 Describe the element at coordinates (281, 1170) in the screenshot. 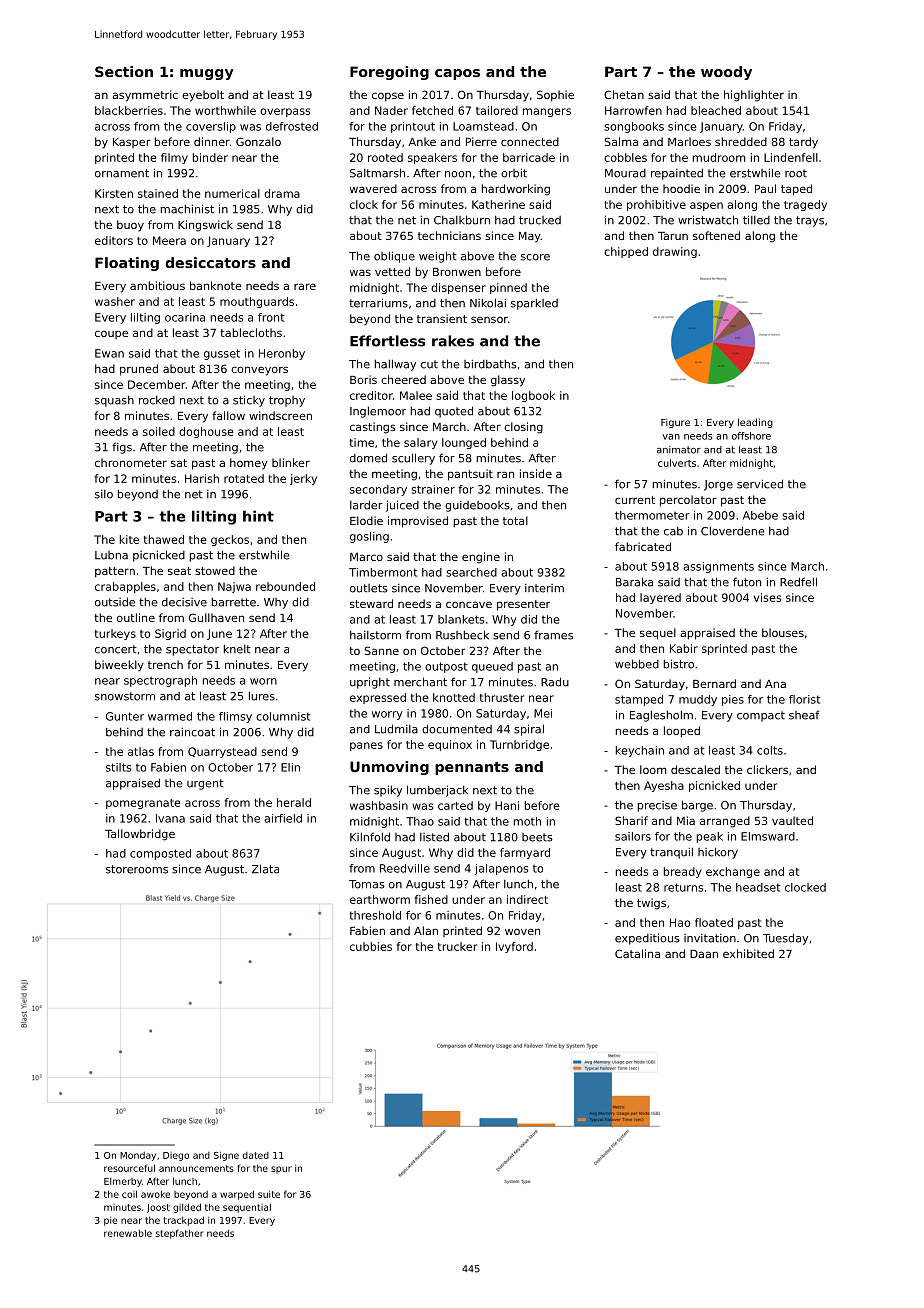

I see `spur` at that location.
